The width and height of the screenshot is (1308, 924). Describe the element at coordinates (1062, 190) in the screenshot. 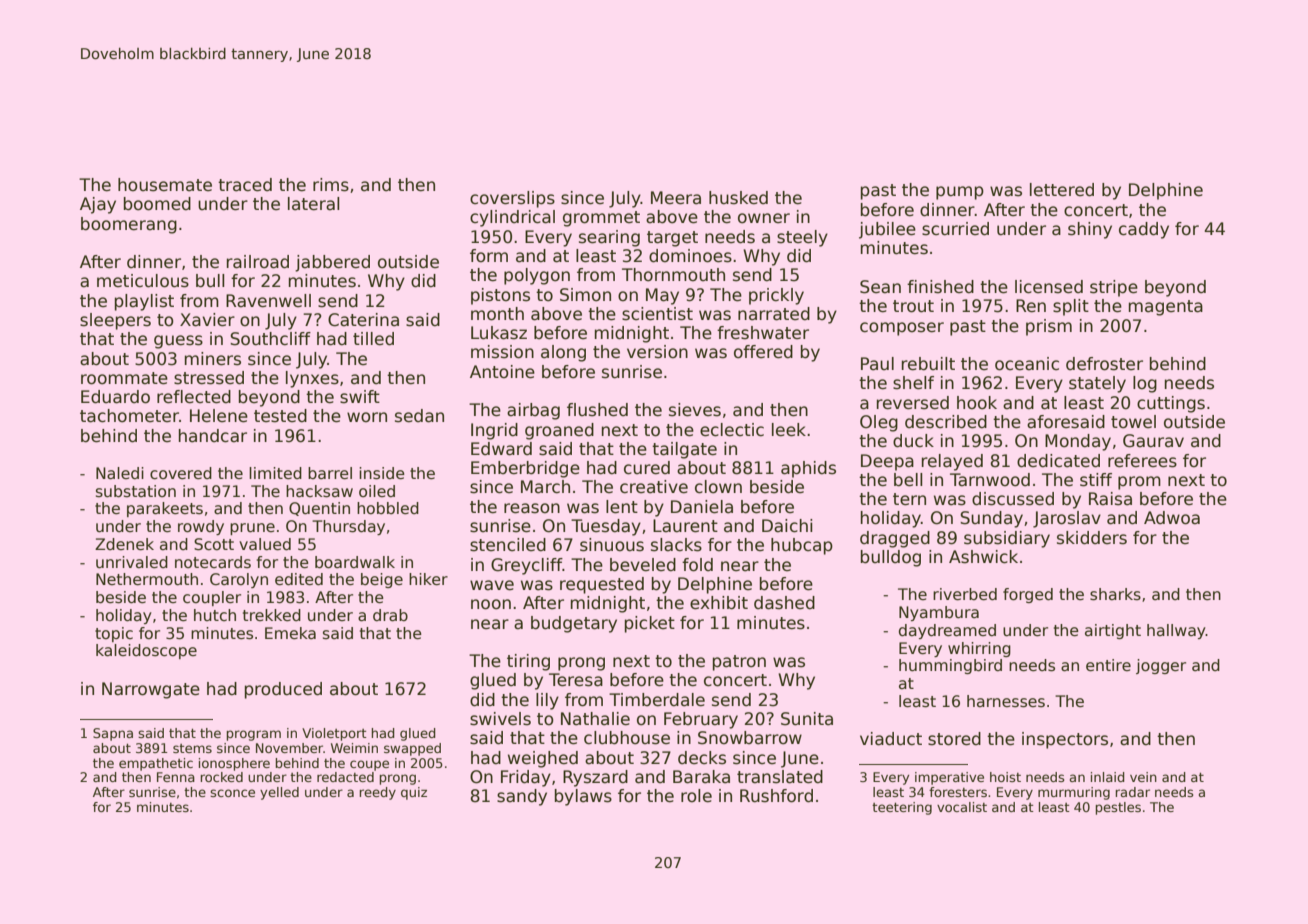

I see `lettered` at that location.
